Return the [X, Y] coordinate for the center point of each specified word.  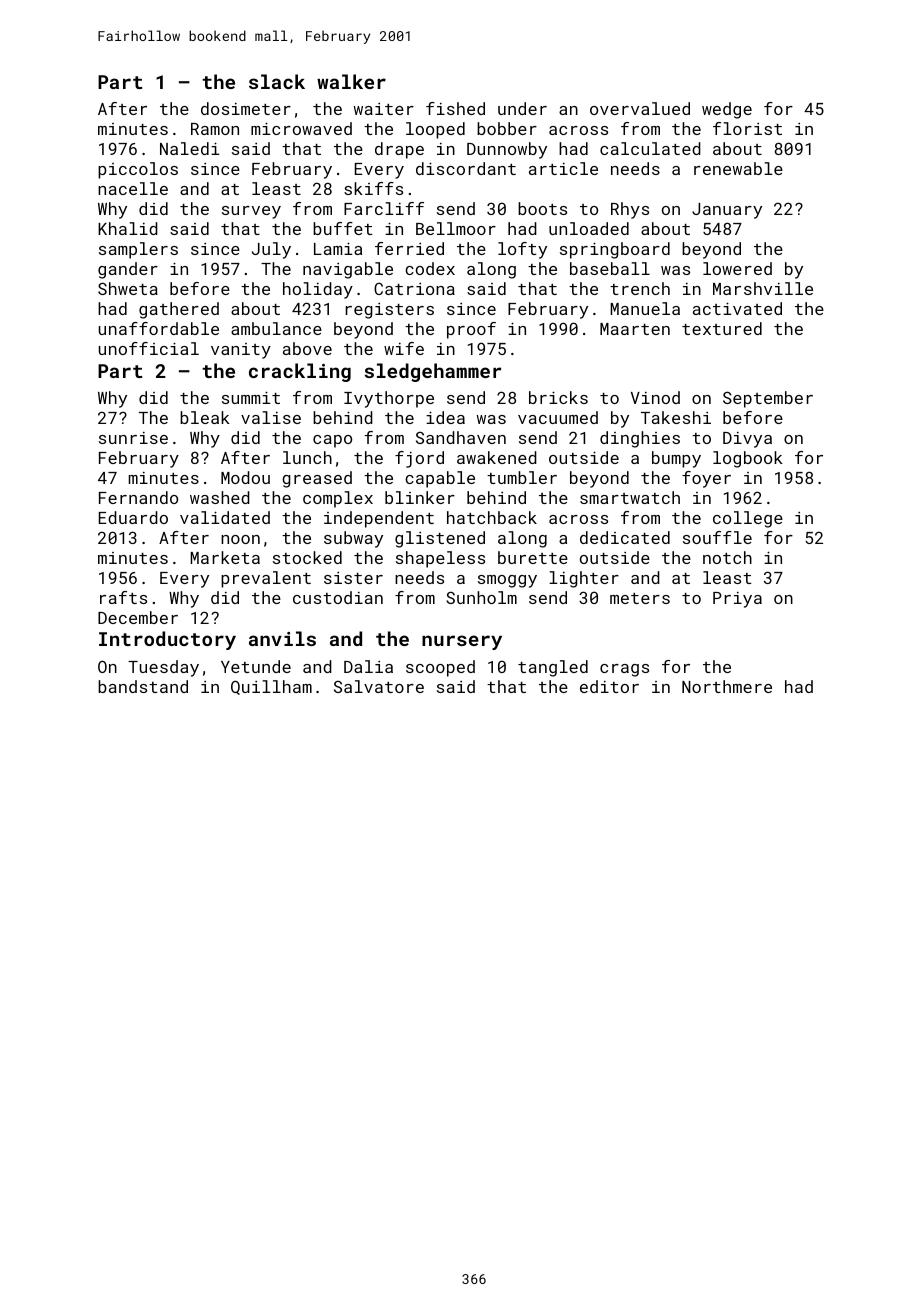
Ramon [215, 129]
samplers [138, 250]
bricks [558, 397]
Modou [245, 477]
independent [379, 519]
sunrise [133, 438]
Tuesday [163, 668]
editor [609, 686]
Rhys [630, 210]
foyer [706, 479]
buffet [342, 228]
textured [722, 328]
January [727, 211]
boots [542, 208]
